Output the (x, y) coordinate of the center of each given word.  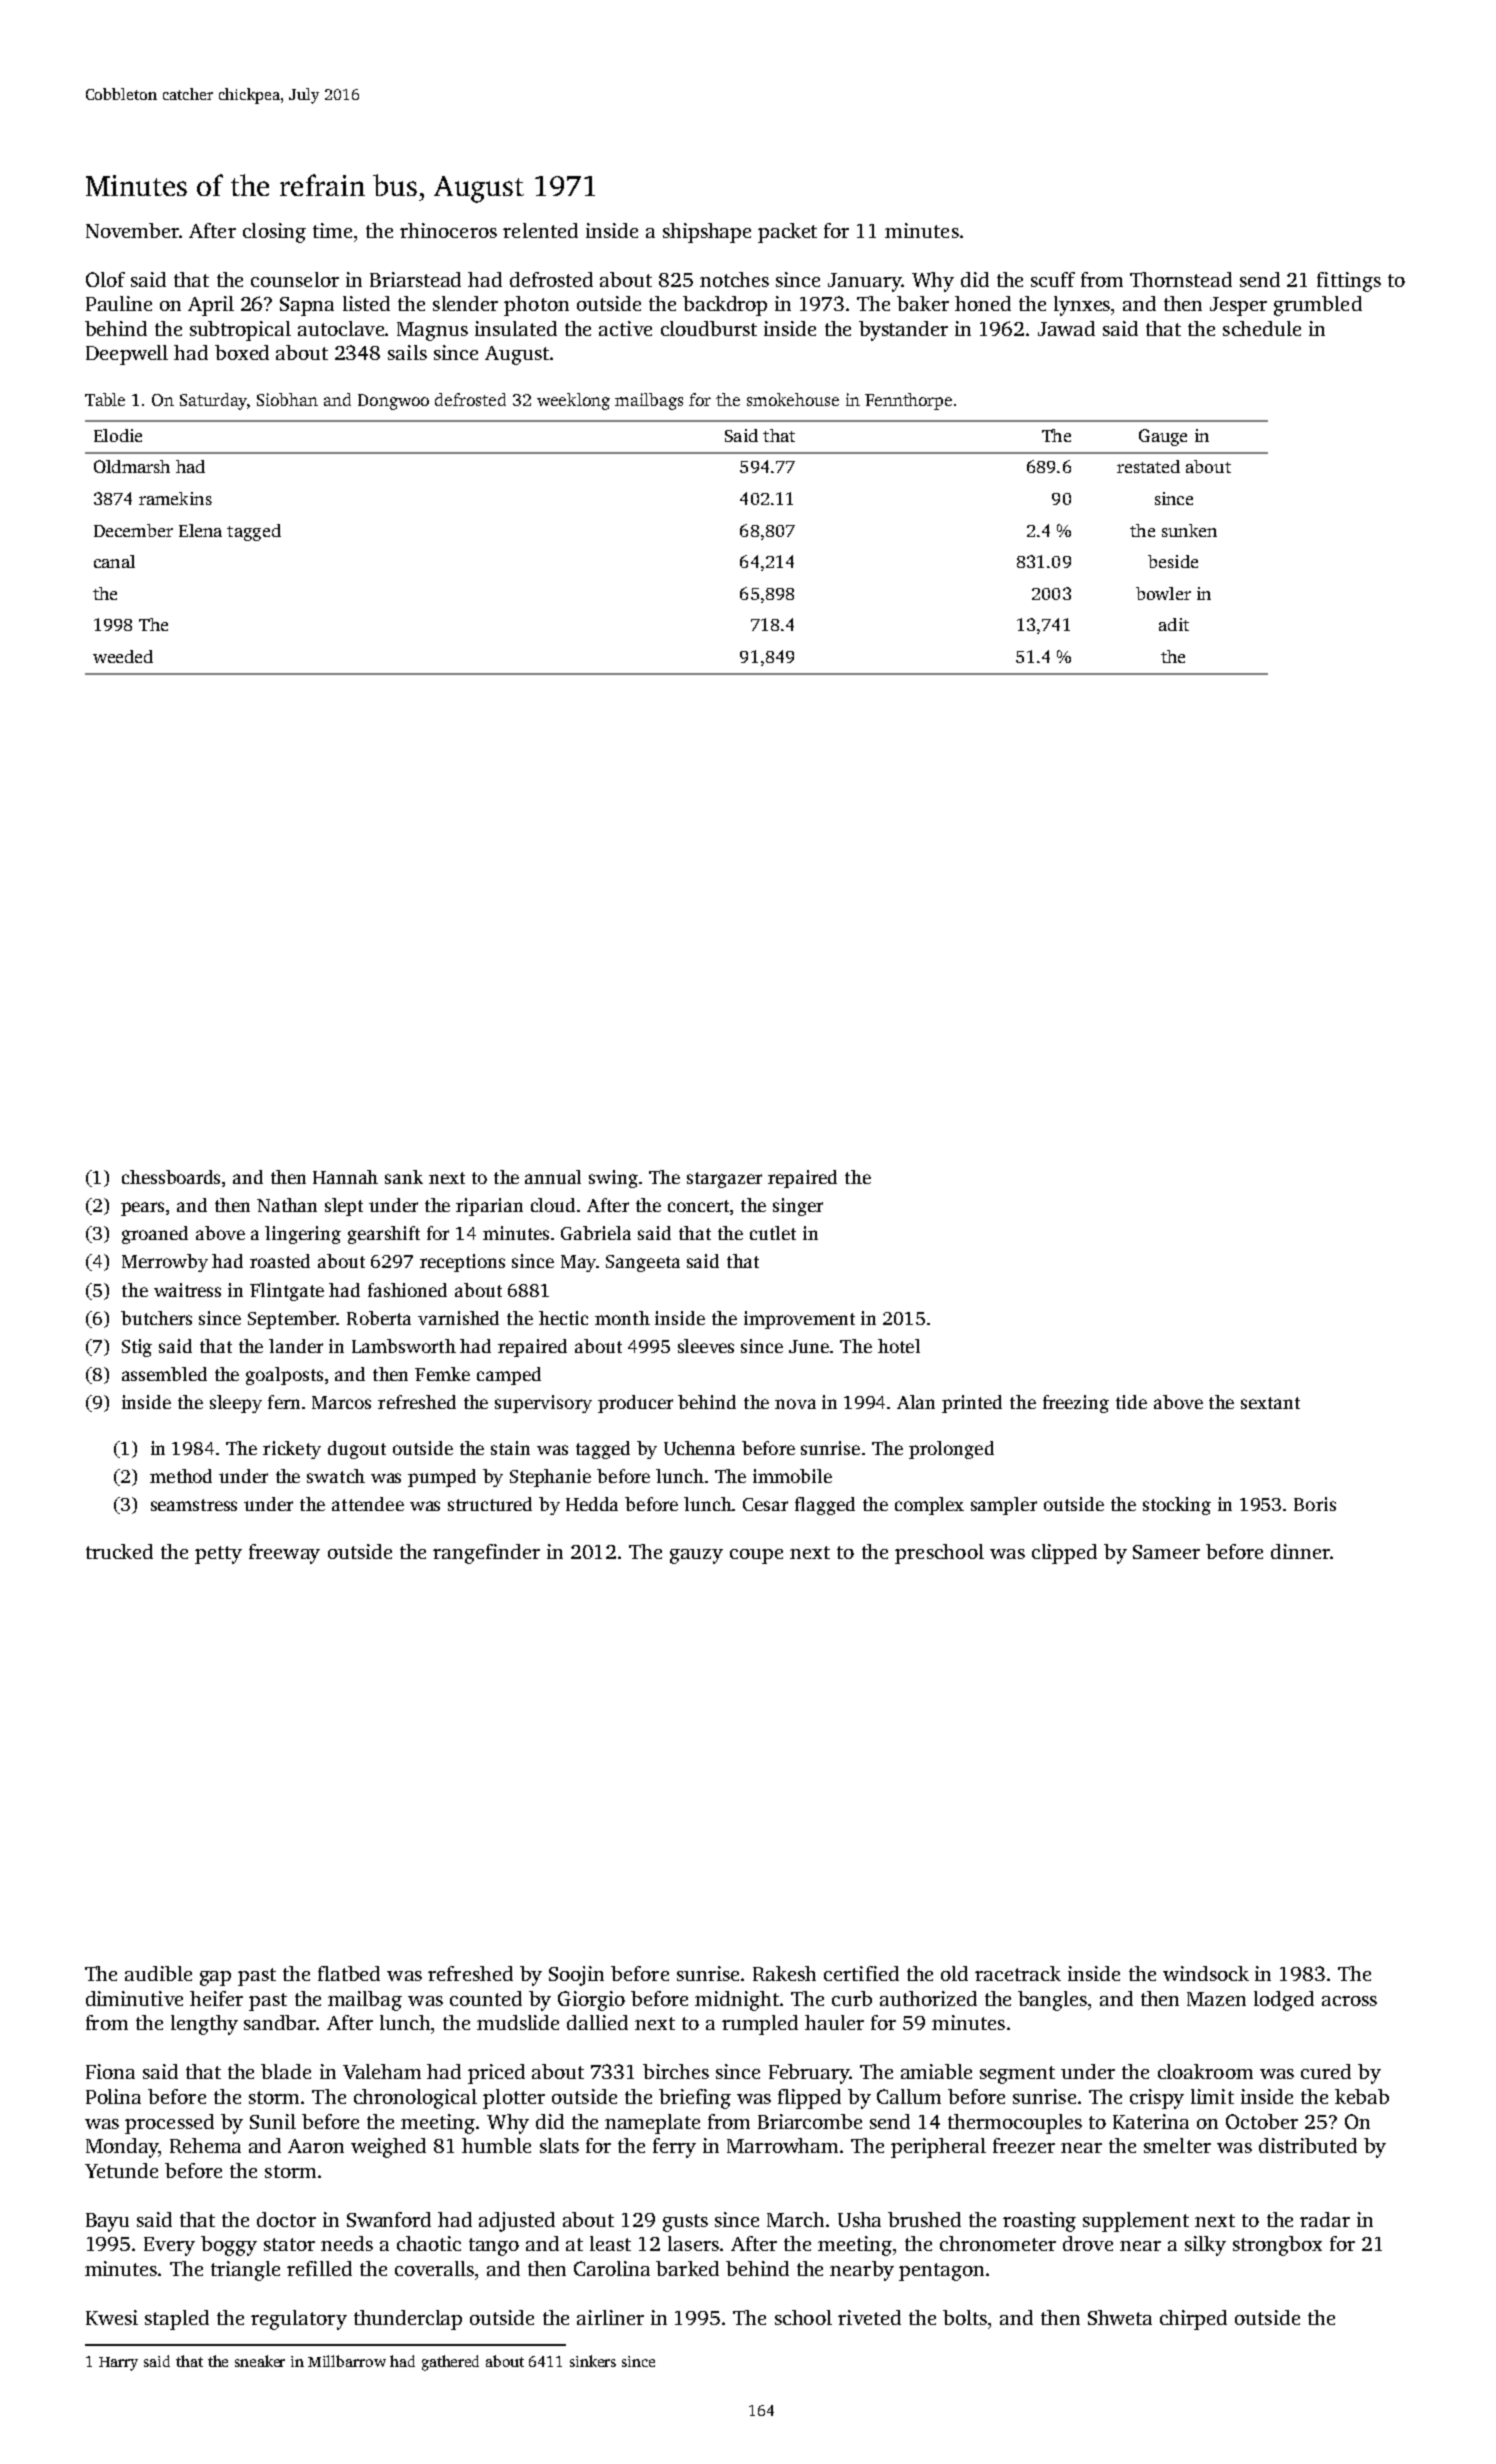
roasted (280, 1261)
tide (1131, 1402)
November (132, 230)
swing (613, 1179)
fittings (1349, 282)
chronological (415, 2099)
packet (787, 233)
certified (861, 1973)
